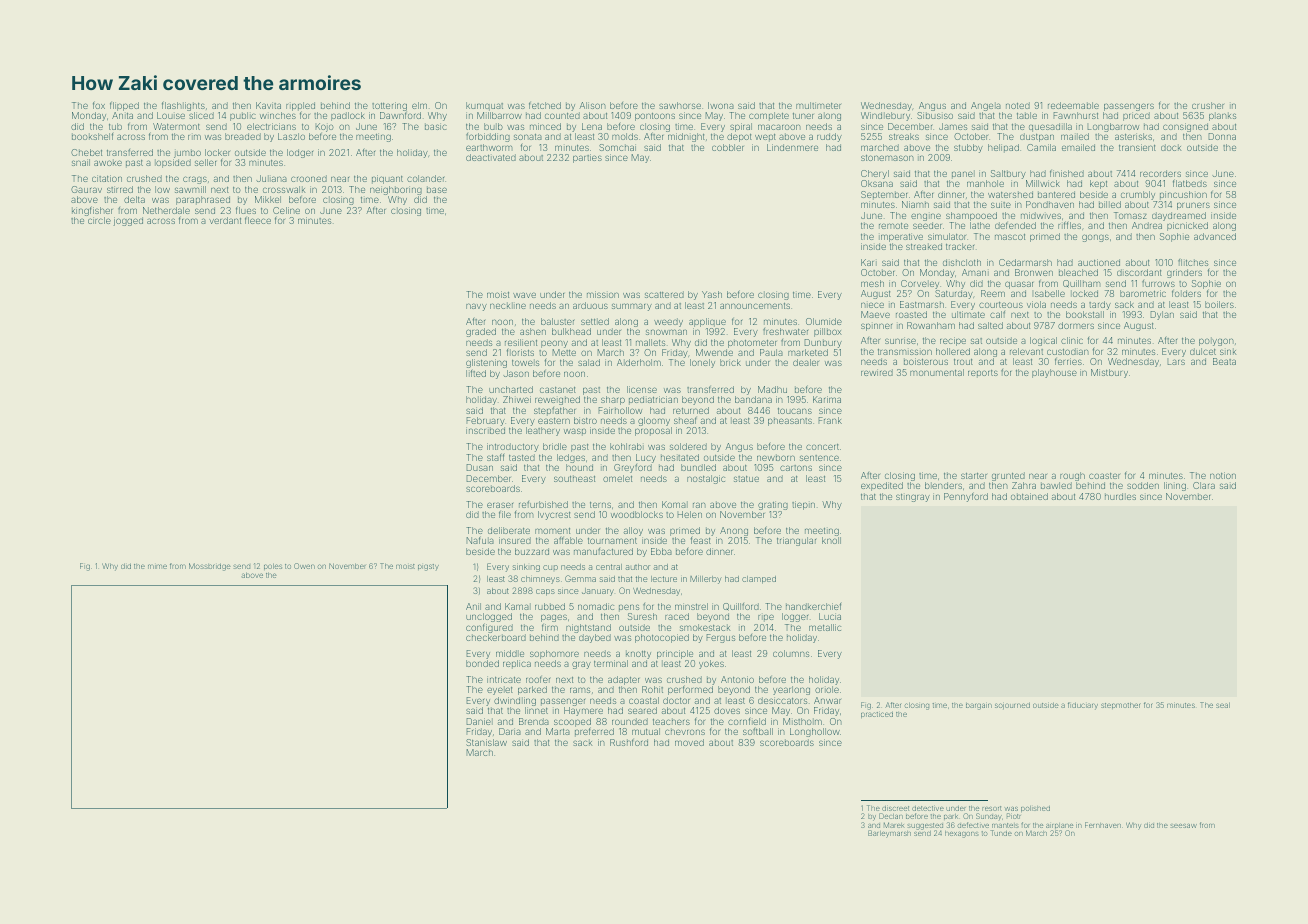  I want to click on seesaw, so click(1183, 826).
